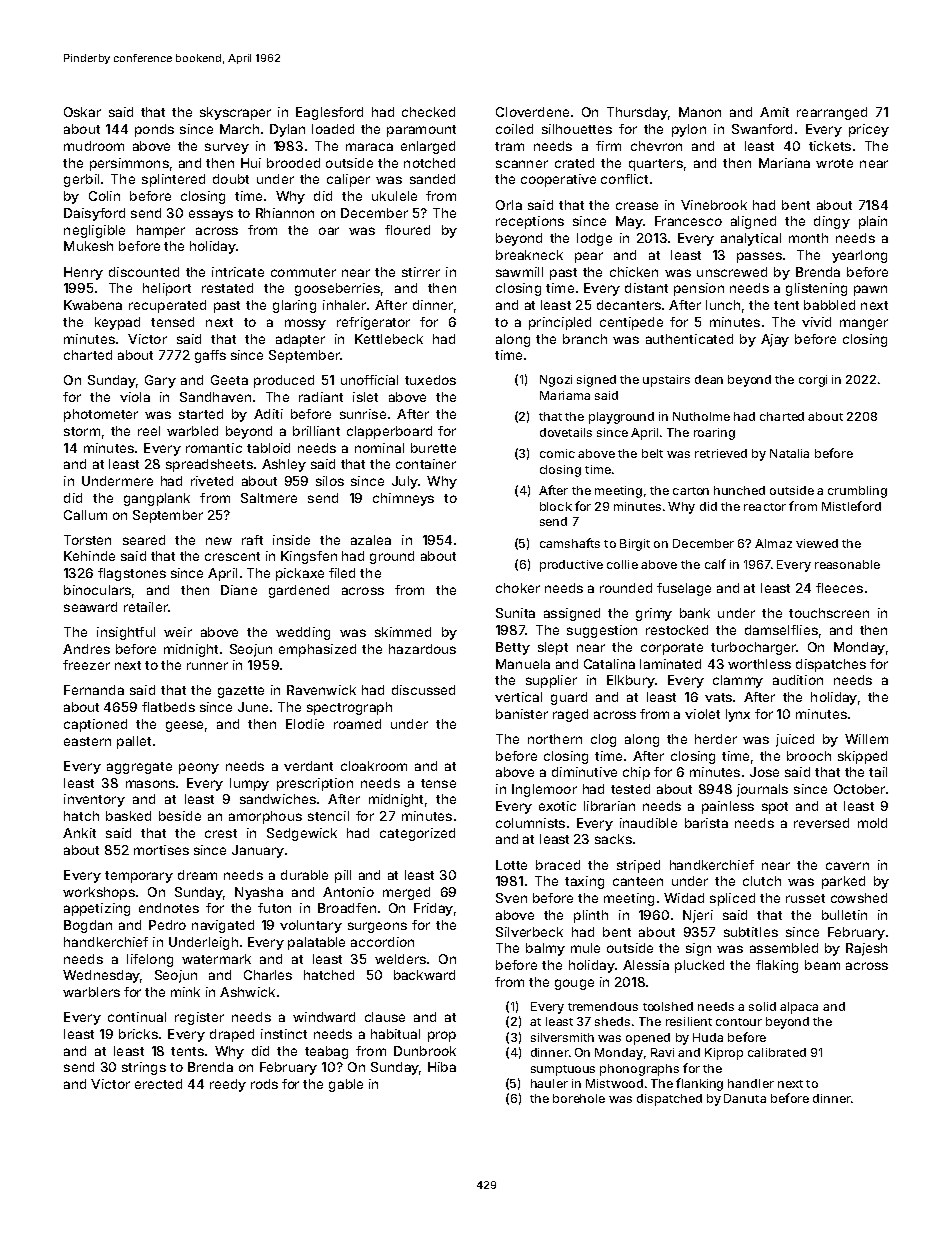 Image resolution: width=952 pixels, height=1233 pixels. I want to click on cloakroom, so click(374, 766).
